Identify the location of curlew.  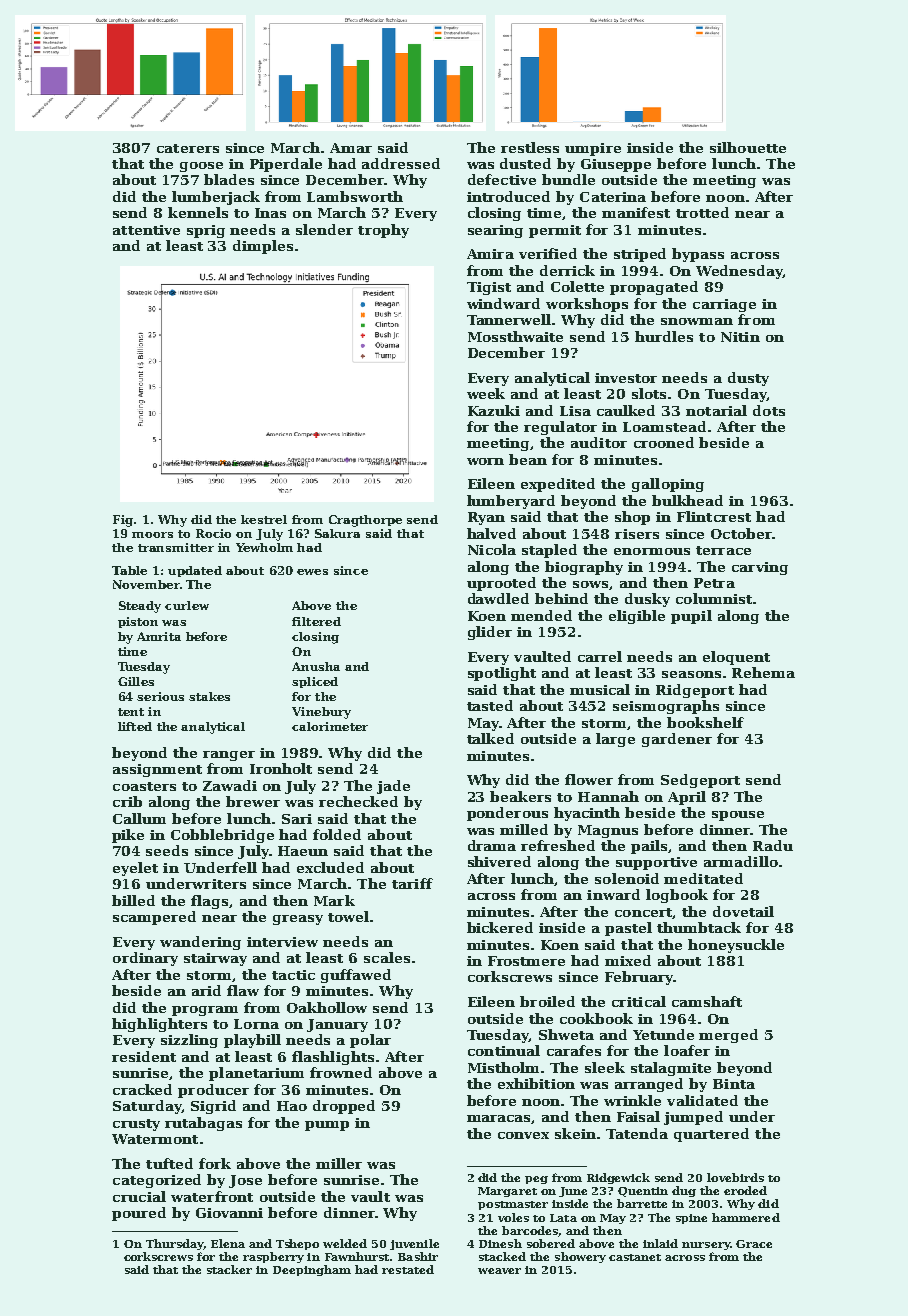
(187, 605).
